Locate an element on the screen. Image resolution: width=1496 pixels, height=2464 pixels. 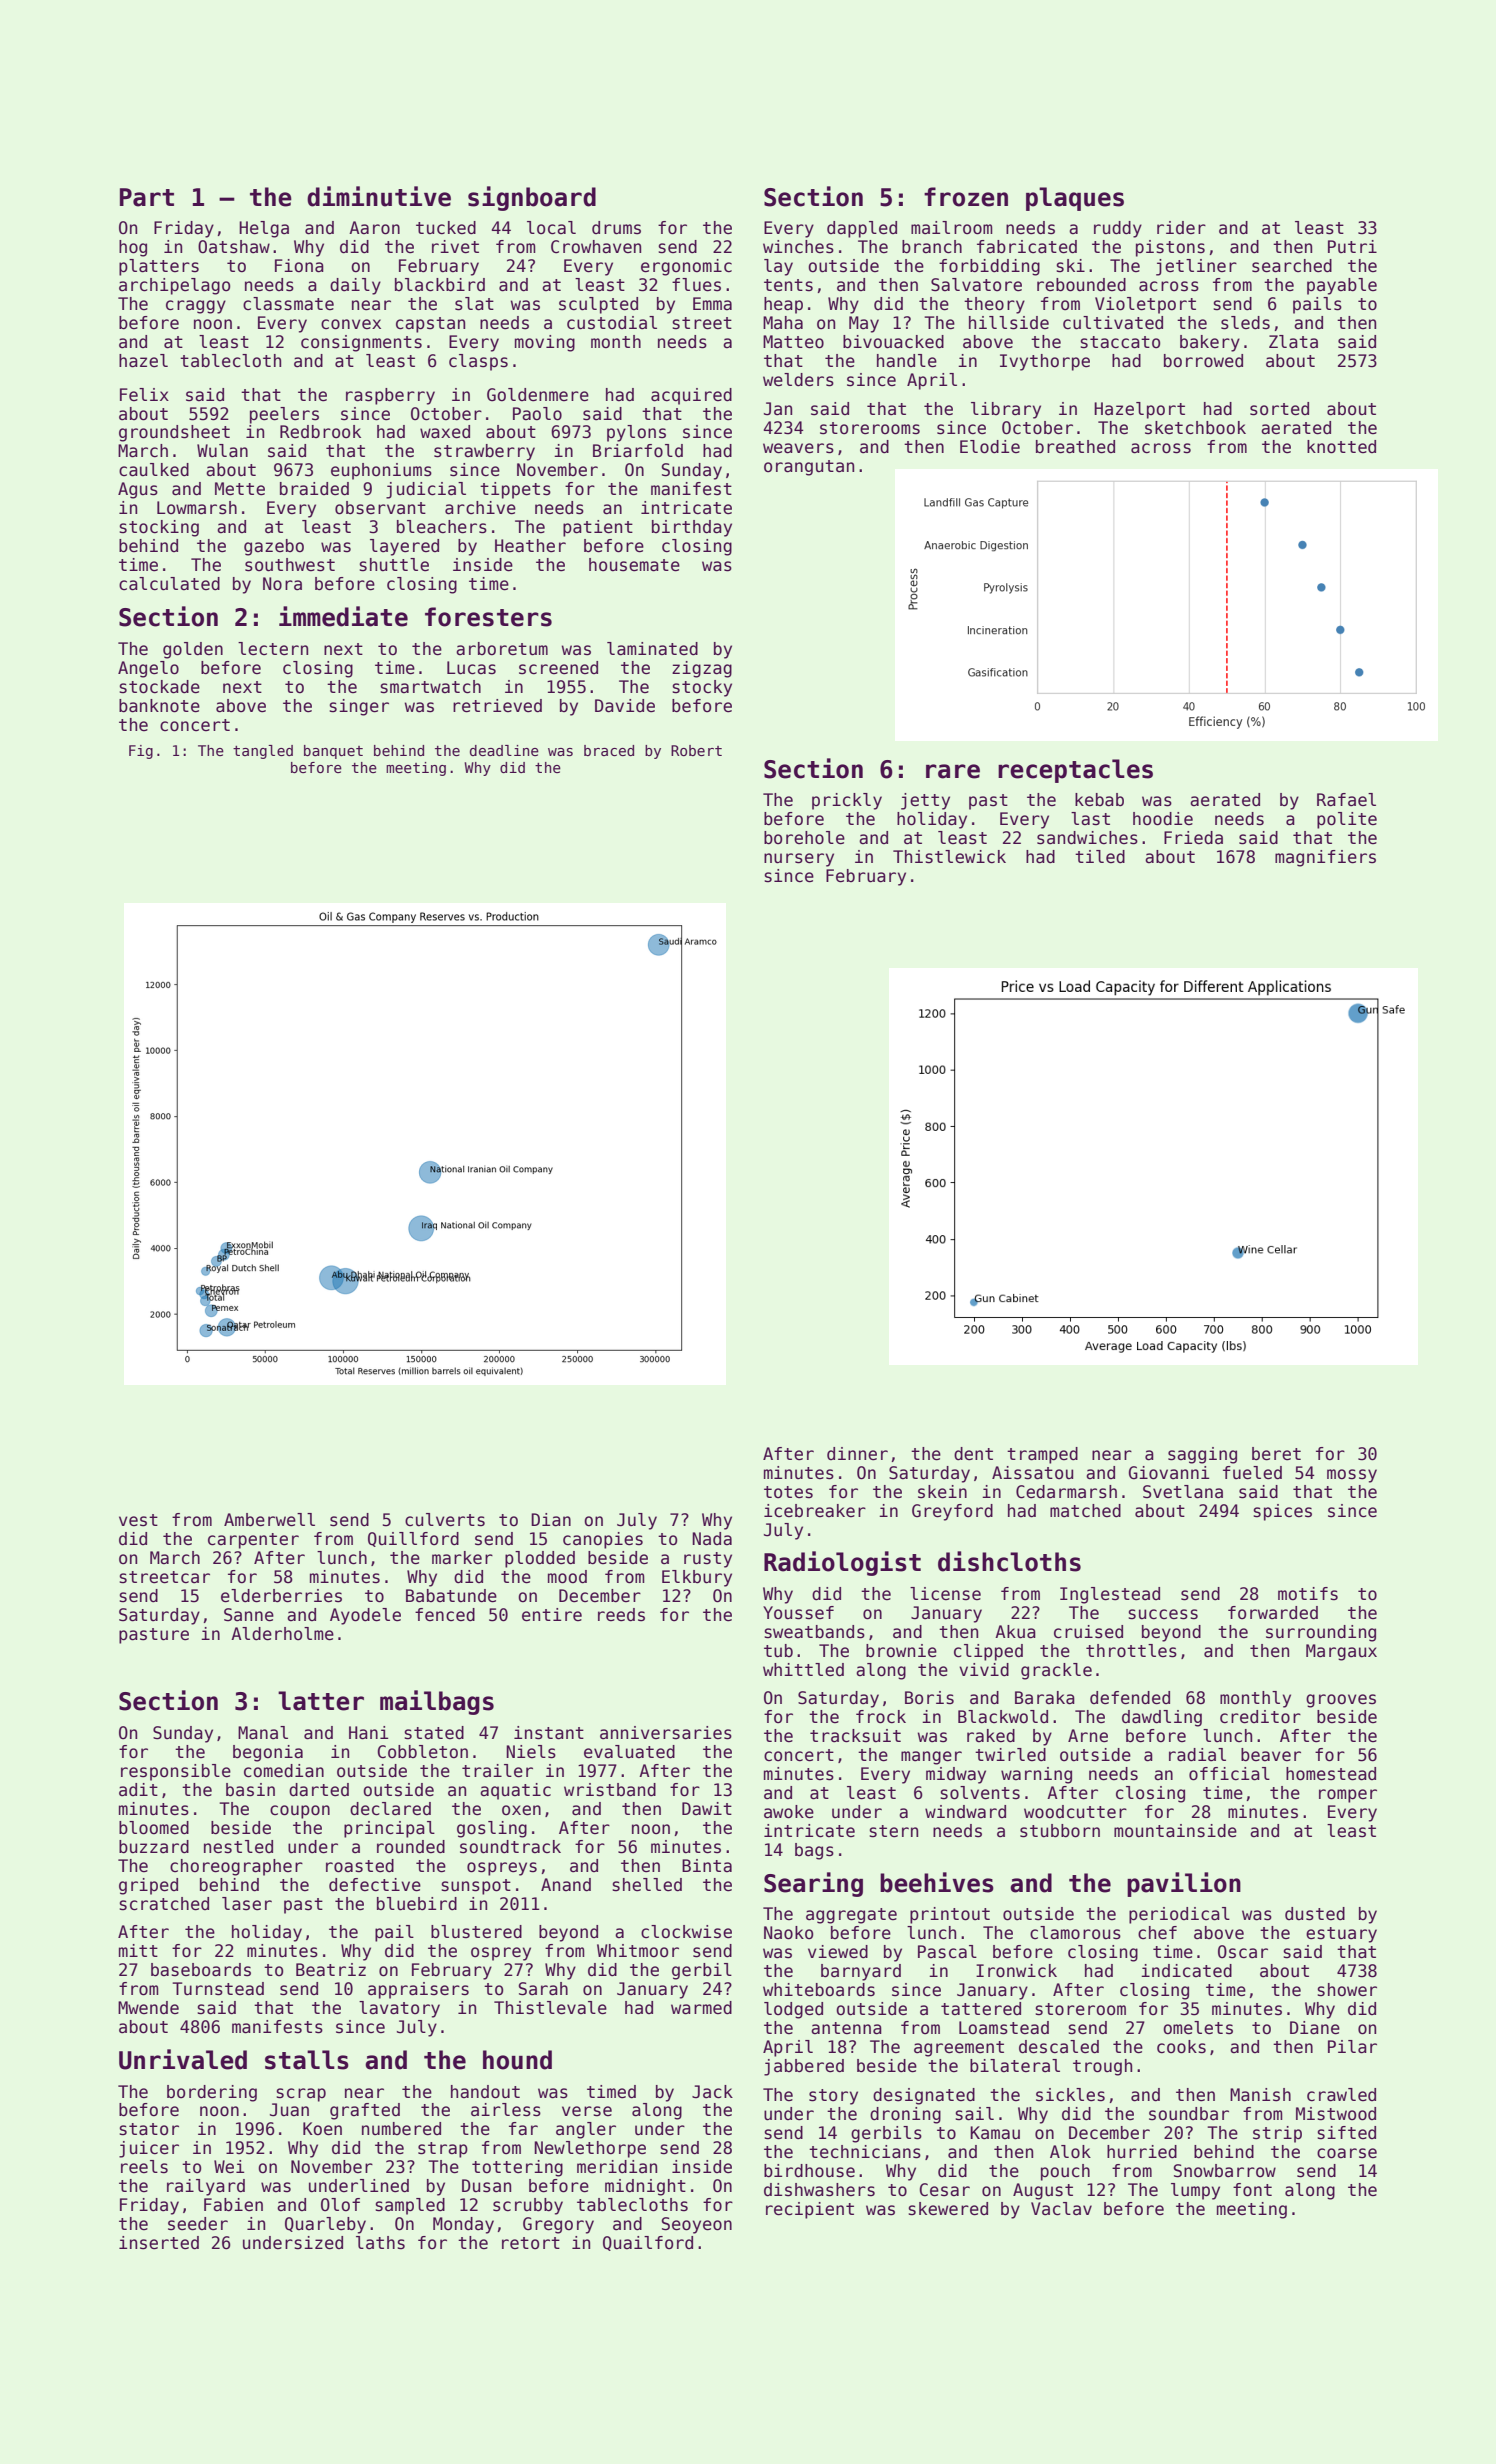
sandwiches is located at coordinates (1087, 838).
